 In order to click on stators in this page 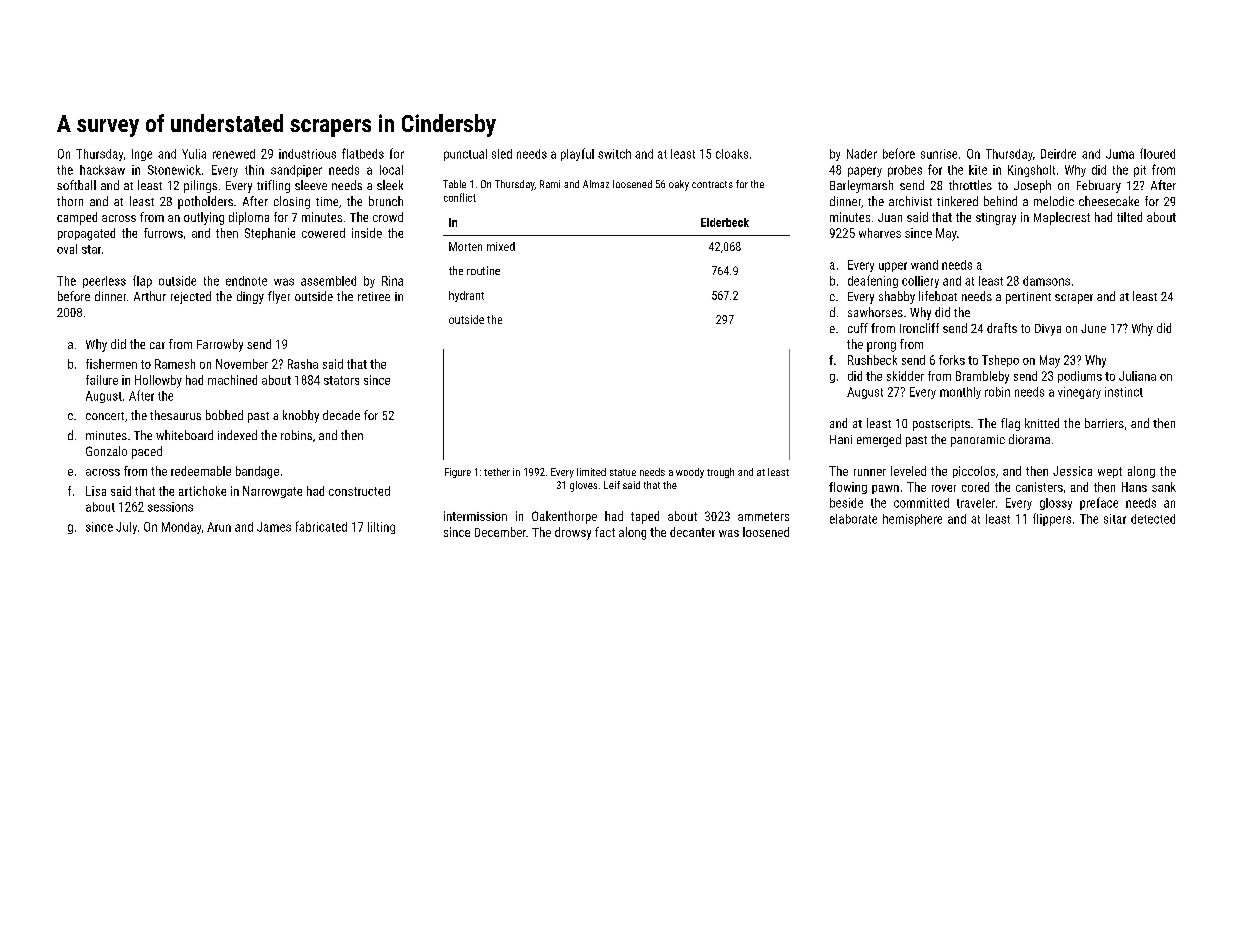, I will do `click(341, 380)`.
